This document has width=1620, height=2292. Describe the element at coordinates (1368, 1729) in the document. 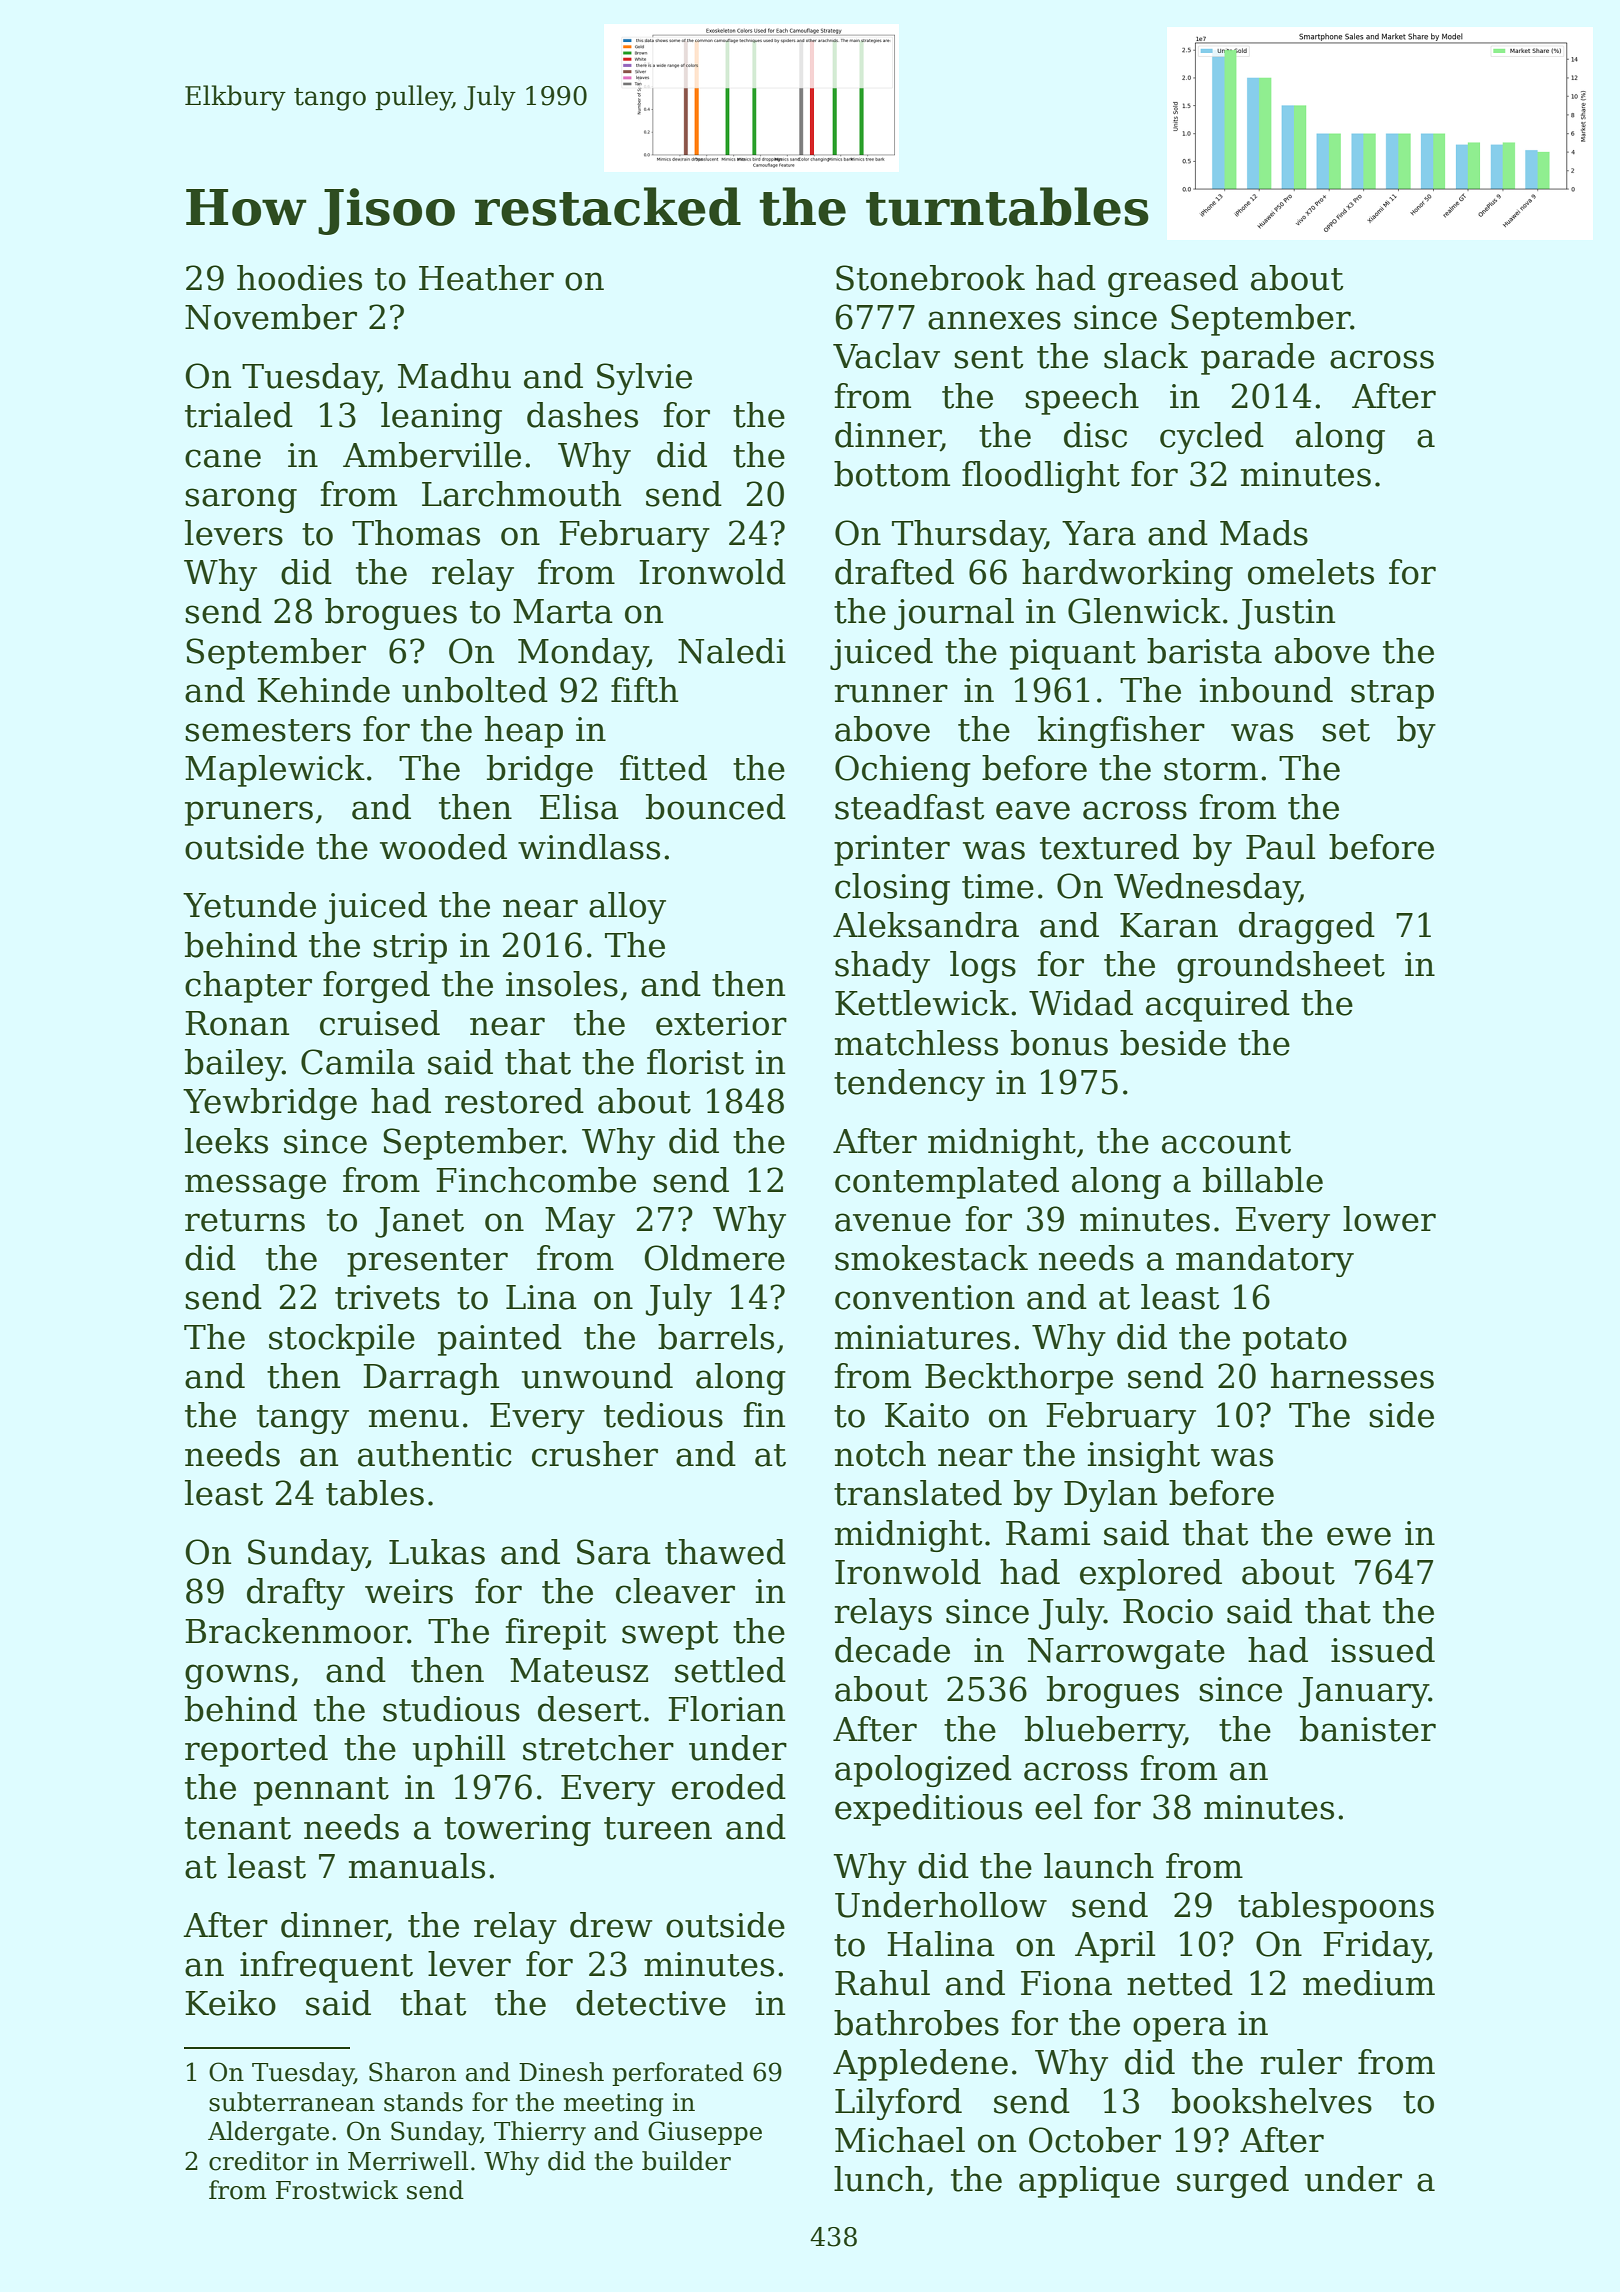

I see `banister` at that location.
